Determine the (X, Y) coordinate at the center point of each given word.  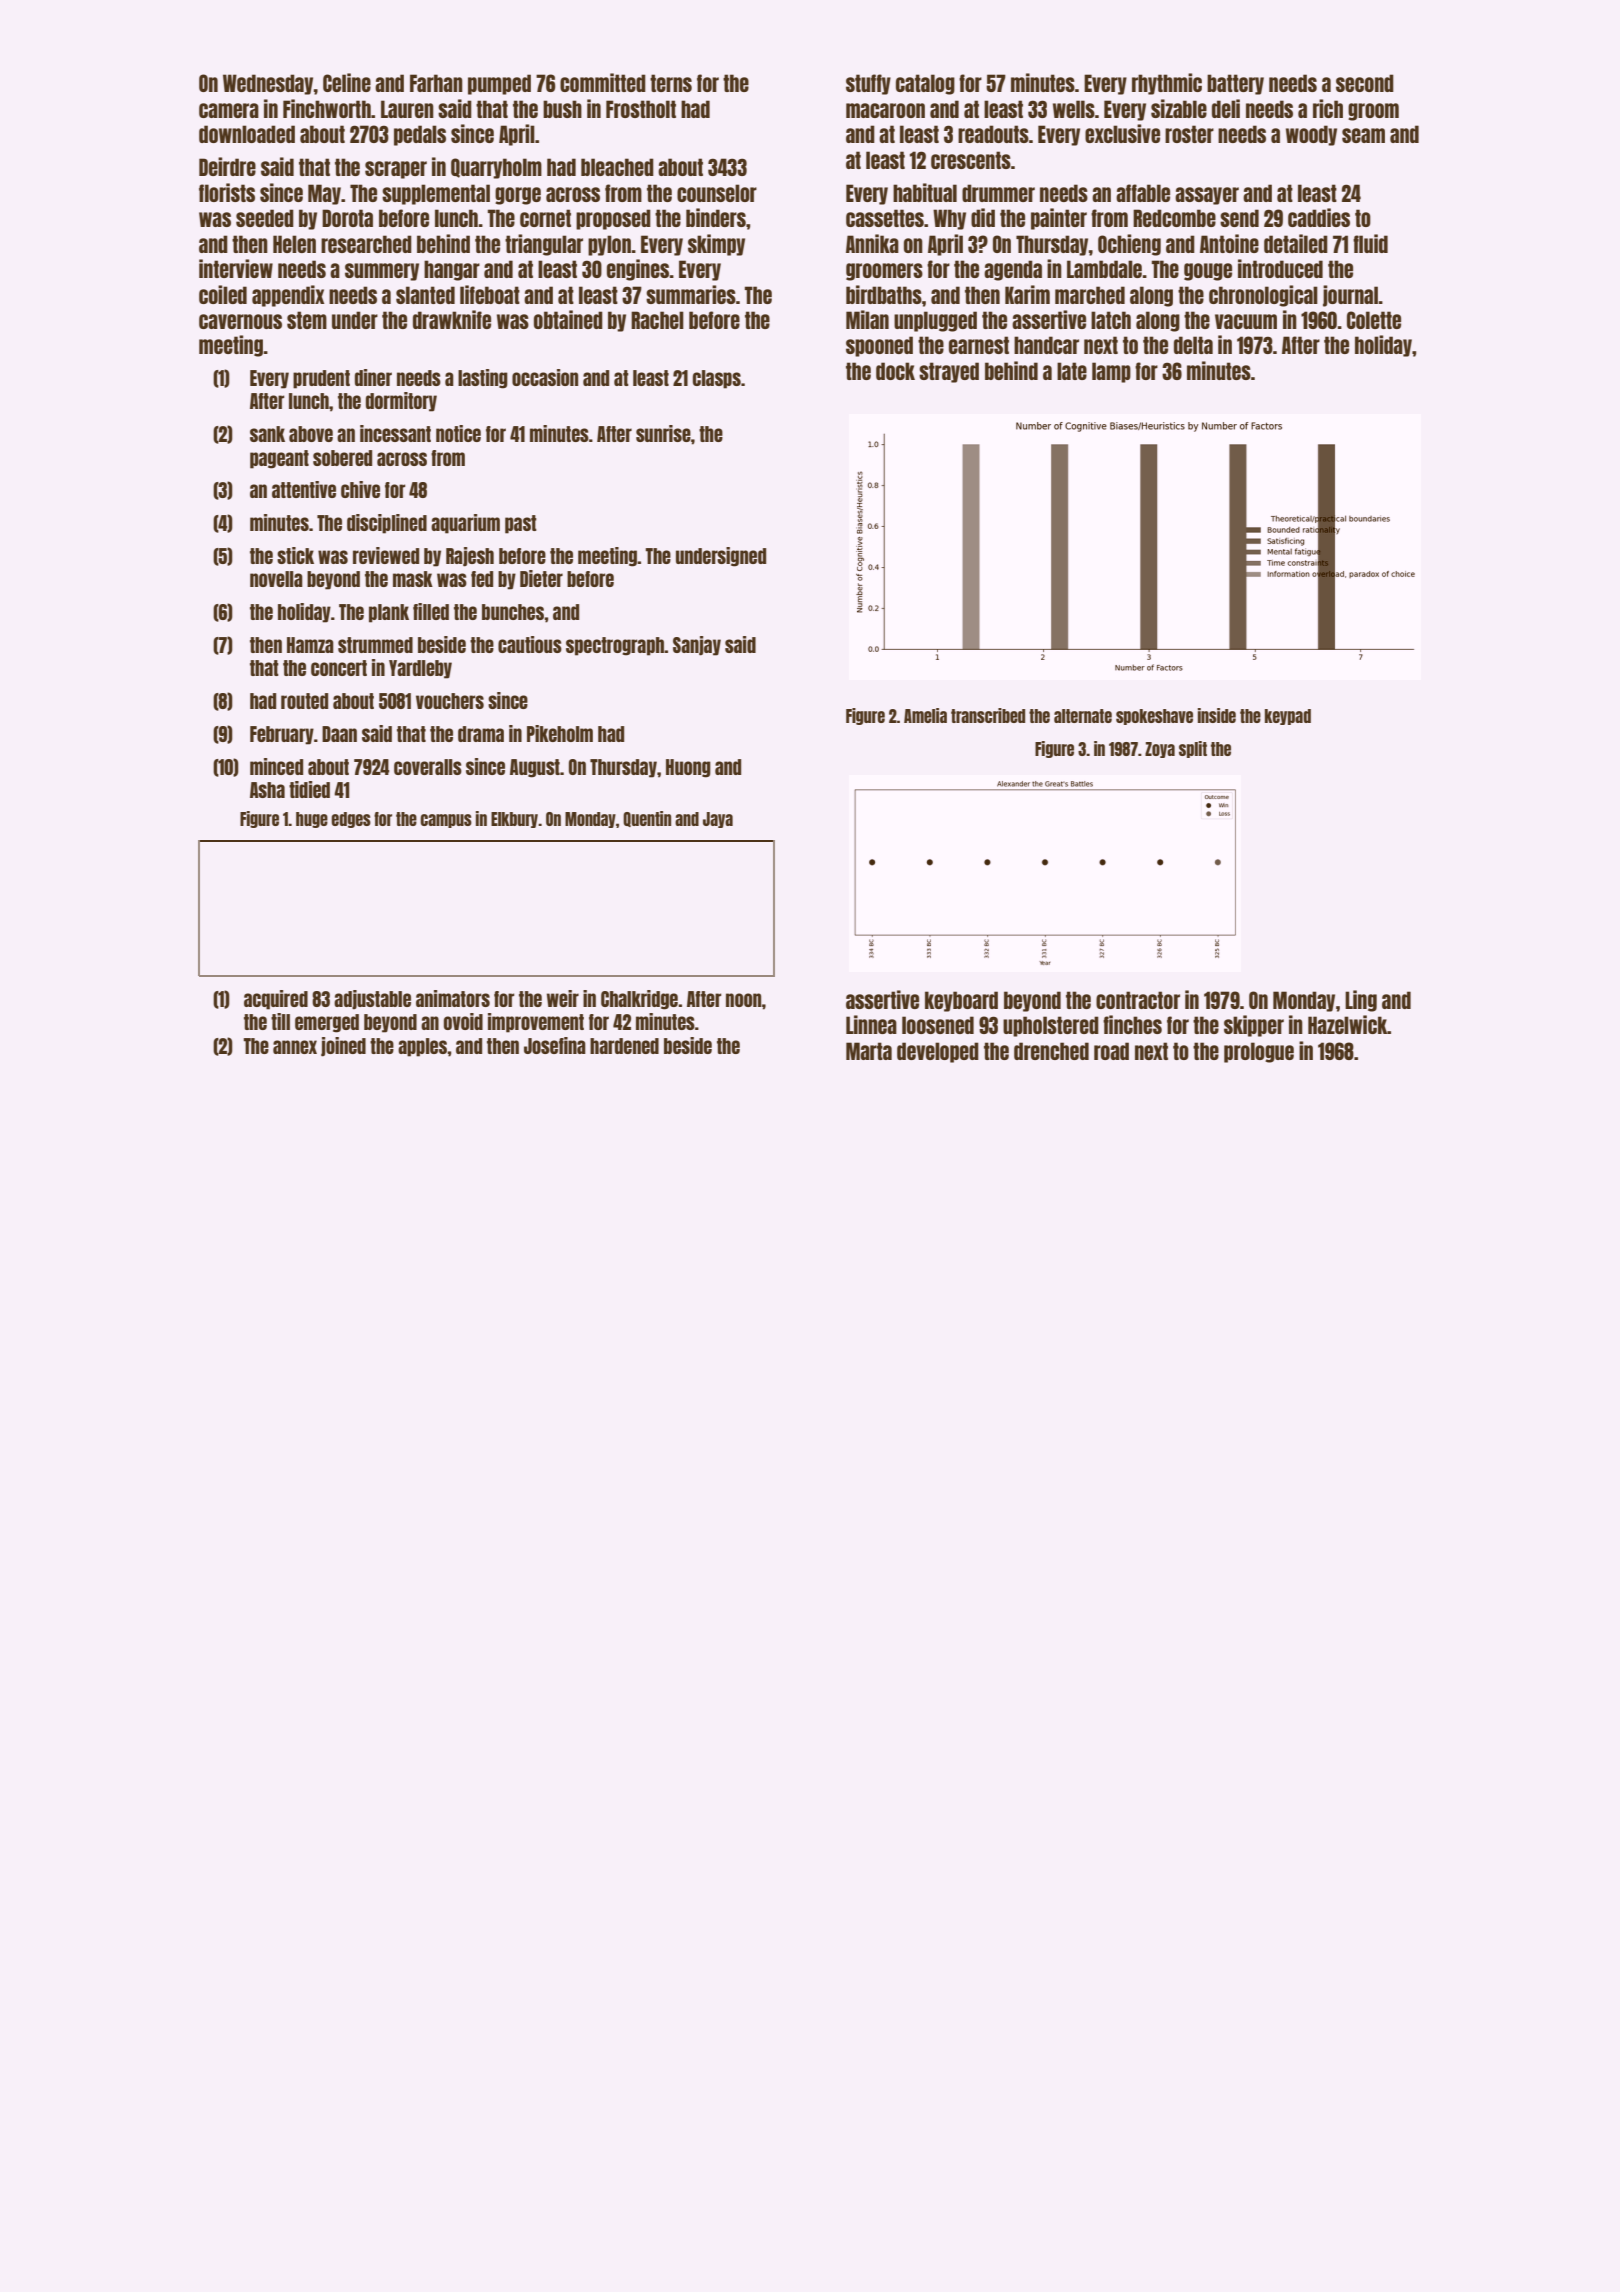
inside (1217, 715)
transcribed (988, 715)
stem (307, 320)
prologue (1259, 1052)
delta (1193, 345)
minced (276, 766)
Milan (867, 319)
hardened (624, 1046)
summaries (691, 294)
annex (295, 1047)
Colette (1374, 320)
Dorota (347, 218)
